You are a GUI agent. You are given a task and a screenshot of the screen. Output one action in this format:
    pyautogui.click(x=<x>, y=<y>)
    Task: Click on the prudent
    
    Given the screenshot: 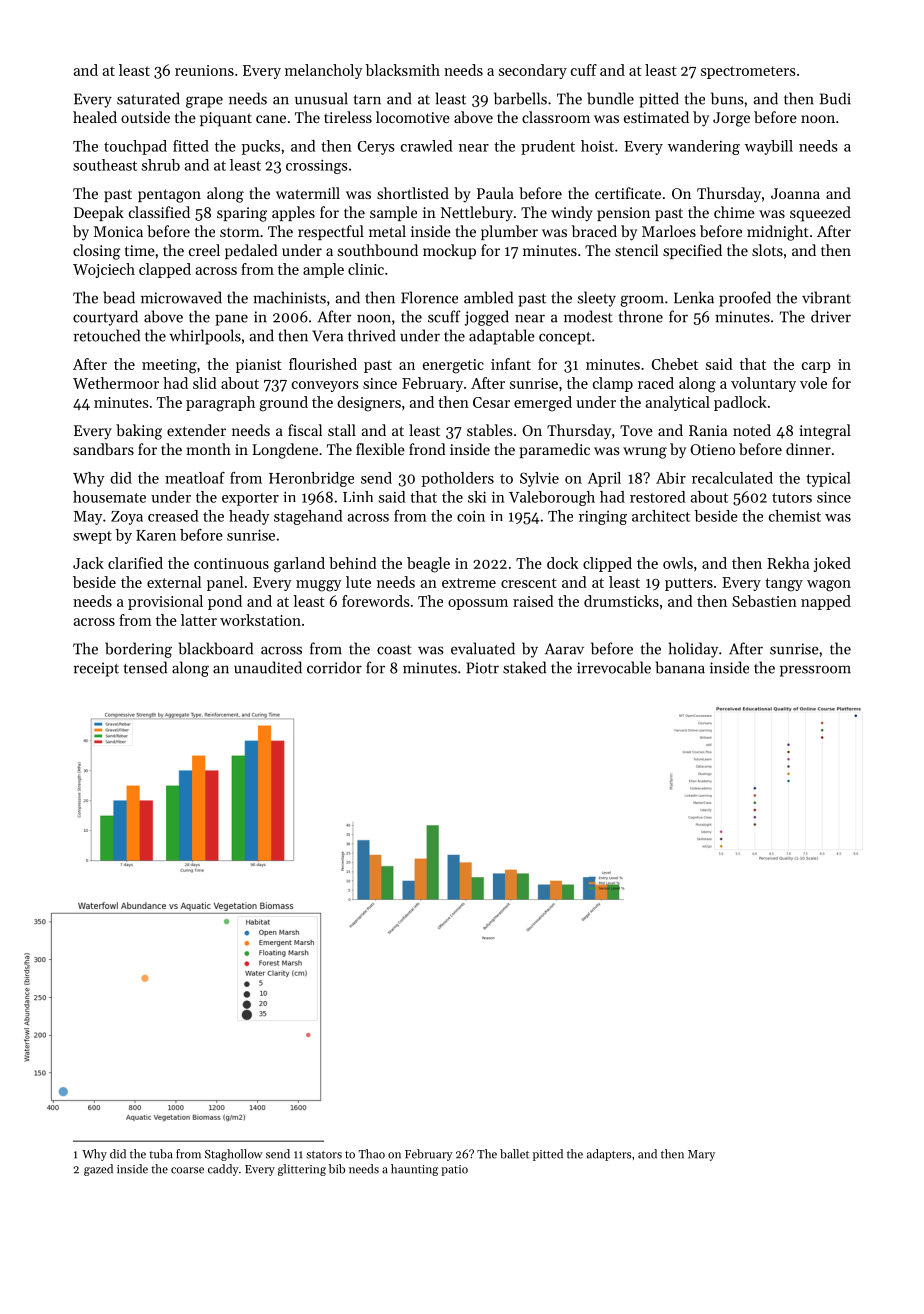 What is the action you would take?
    pyautogui.click(x=548, y=147)
